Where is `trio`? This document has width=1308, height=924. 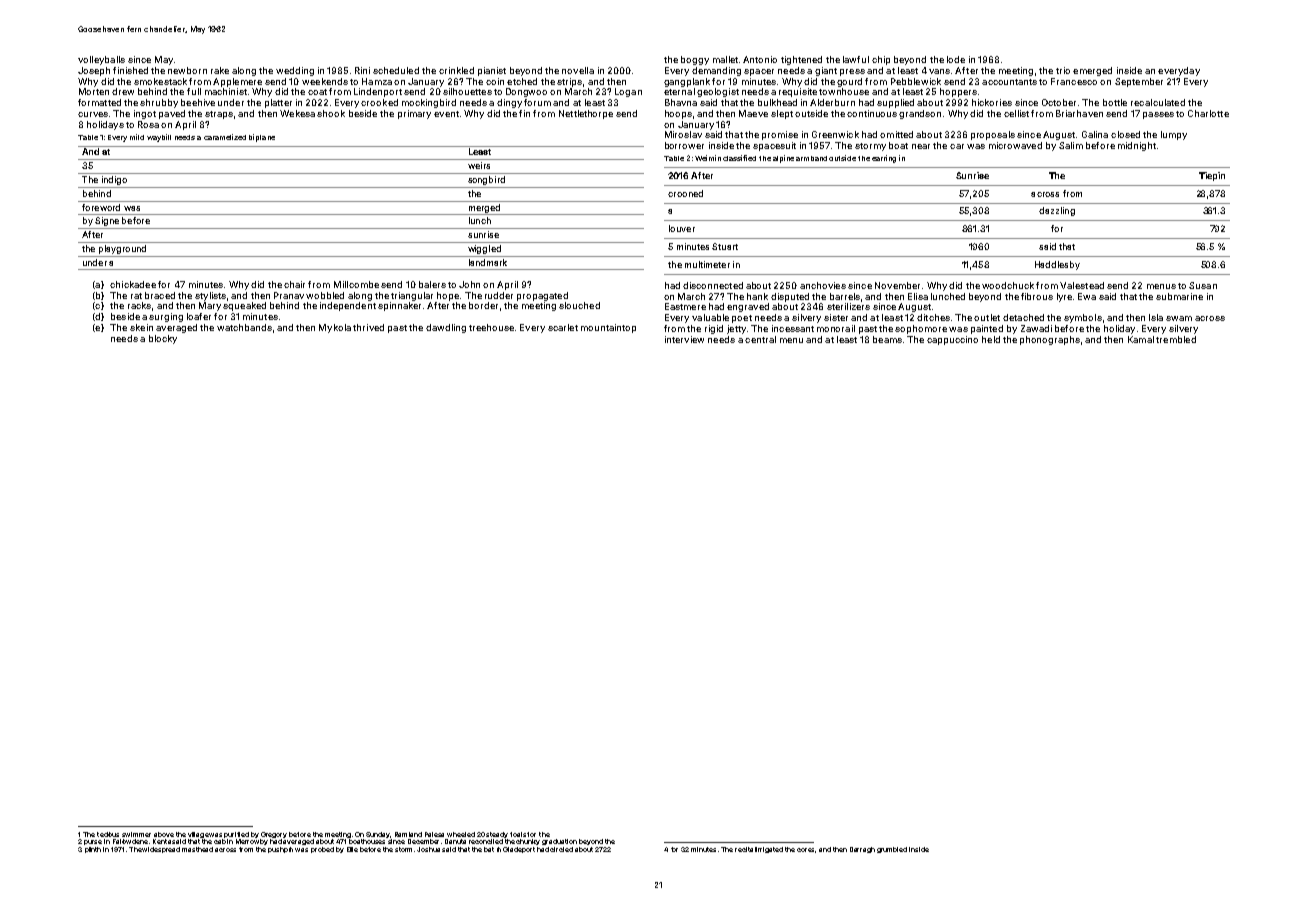
trio is located at coordinates (1063, 70).
